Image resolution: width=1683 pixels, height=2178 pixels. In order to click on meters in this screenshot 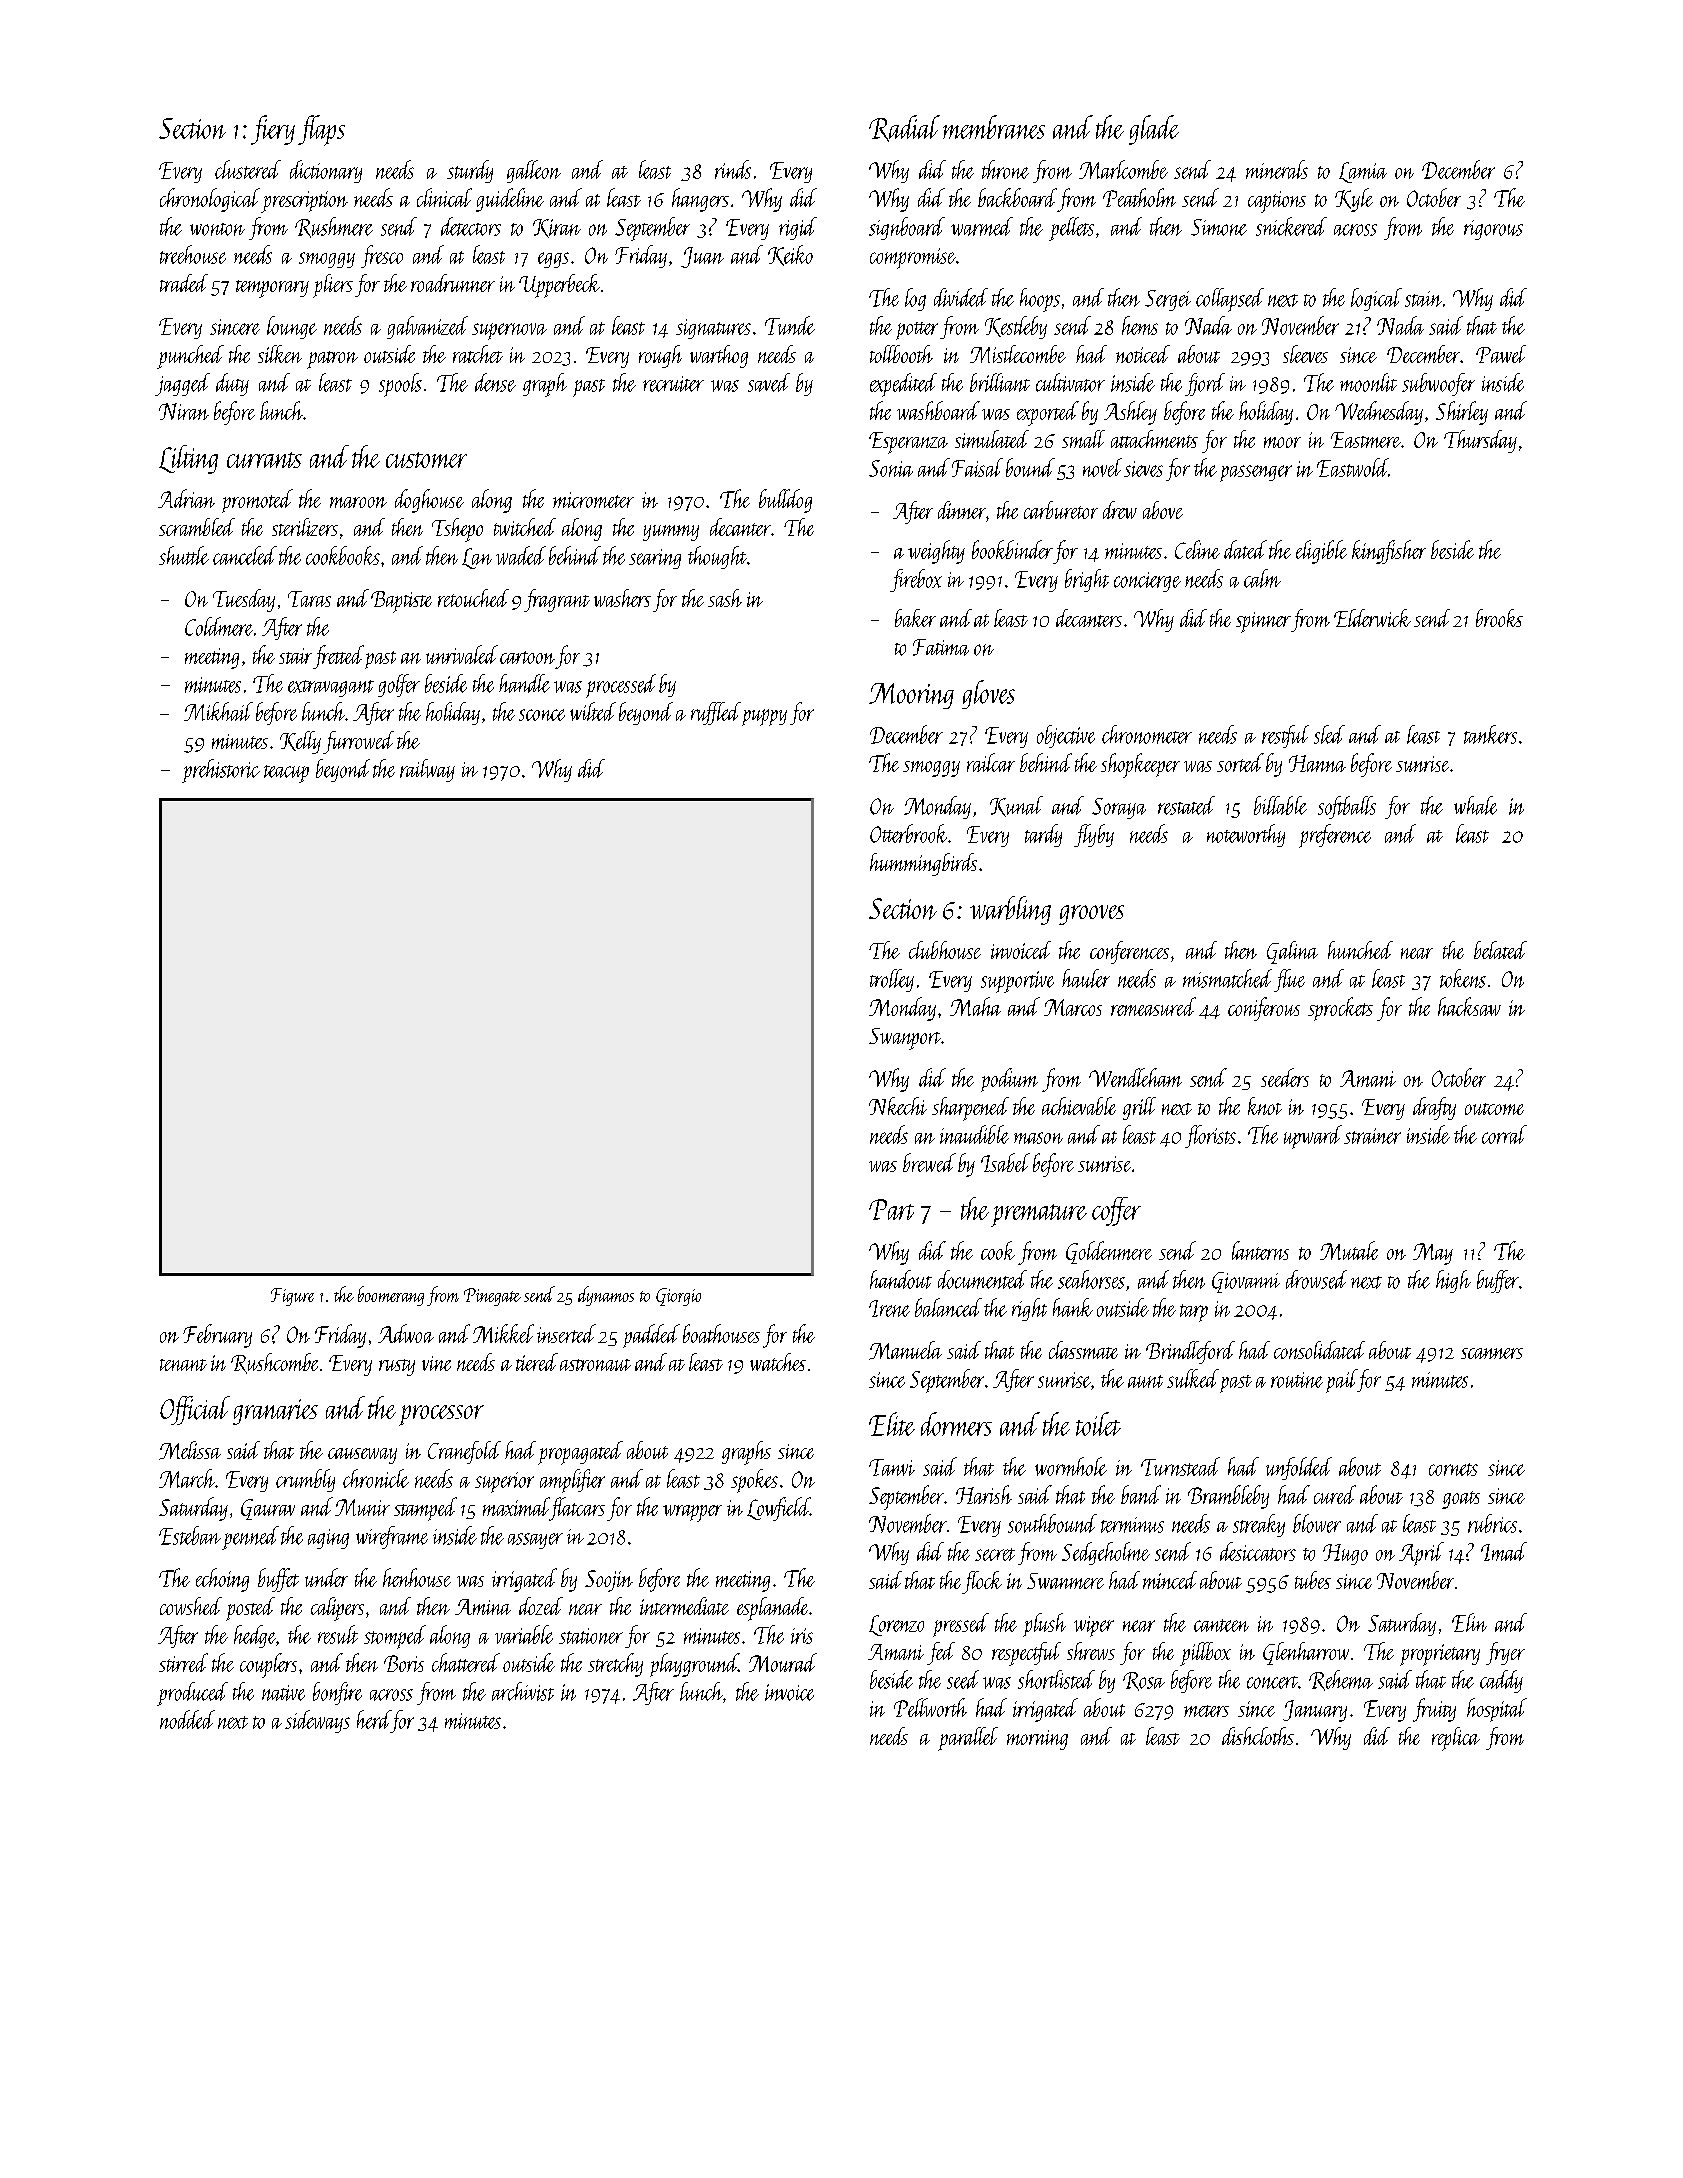, I will do `click(1206, 1711)`.
